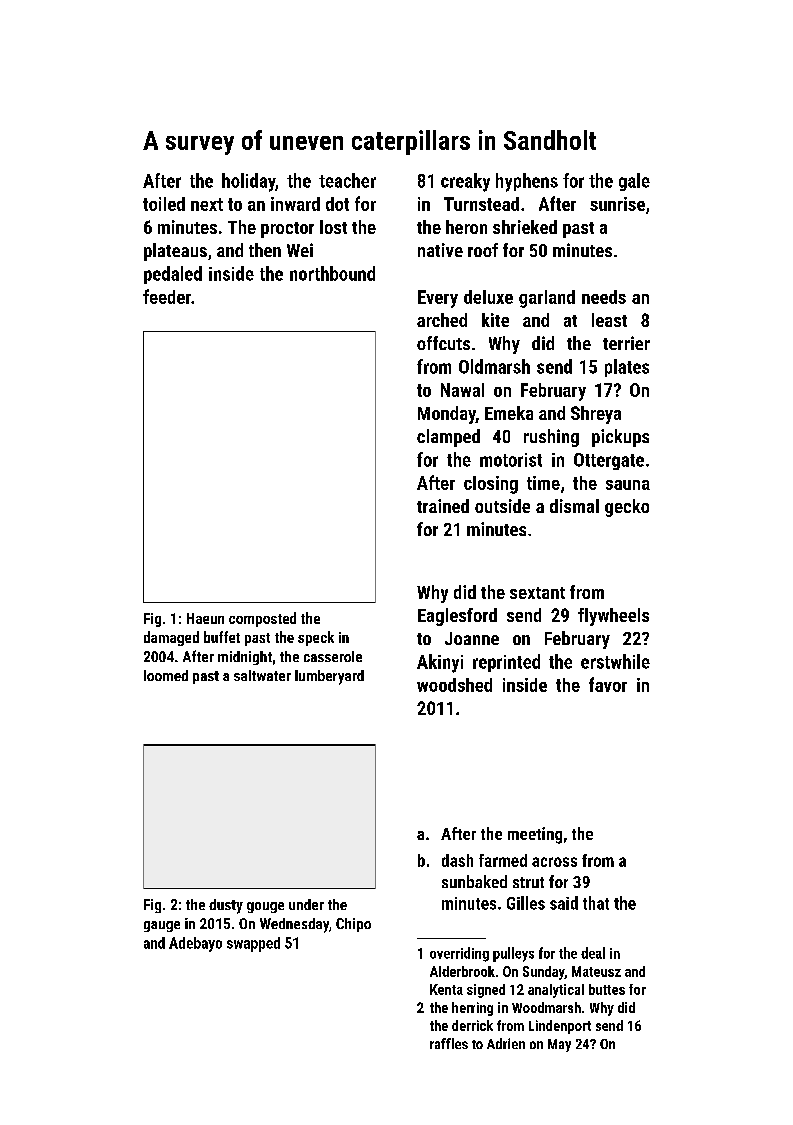 Image resolution: width=793 pixels, height=1125 pixels. I want to click on plates, so click(627, 368).
